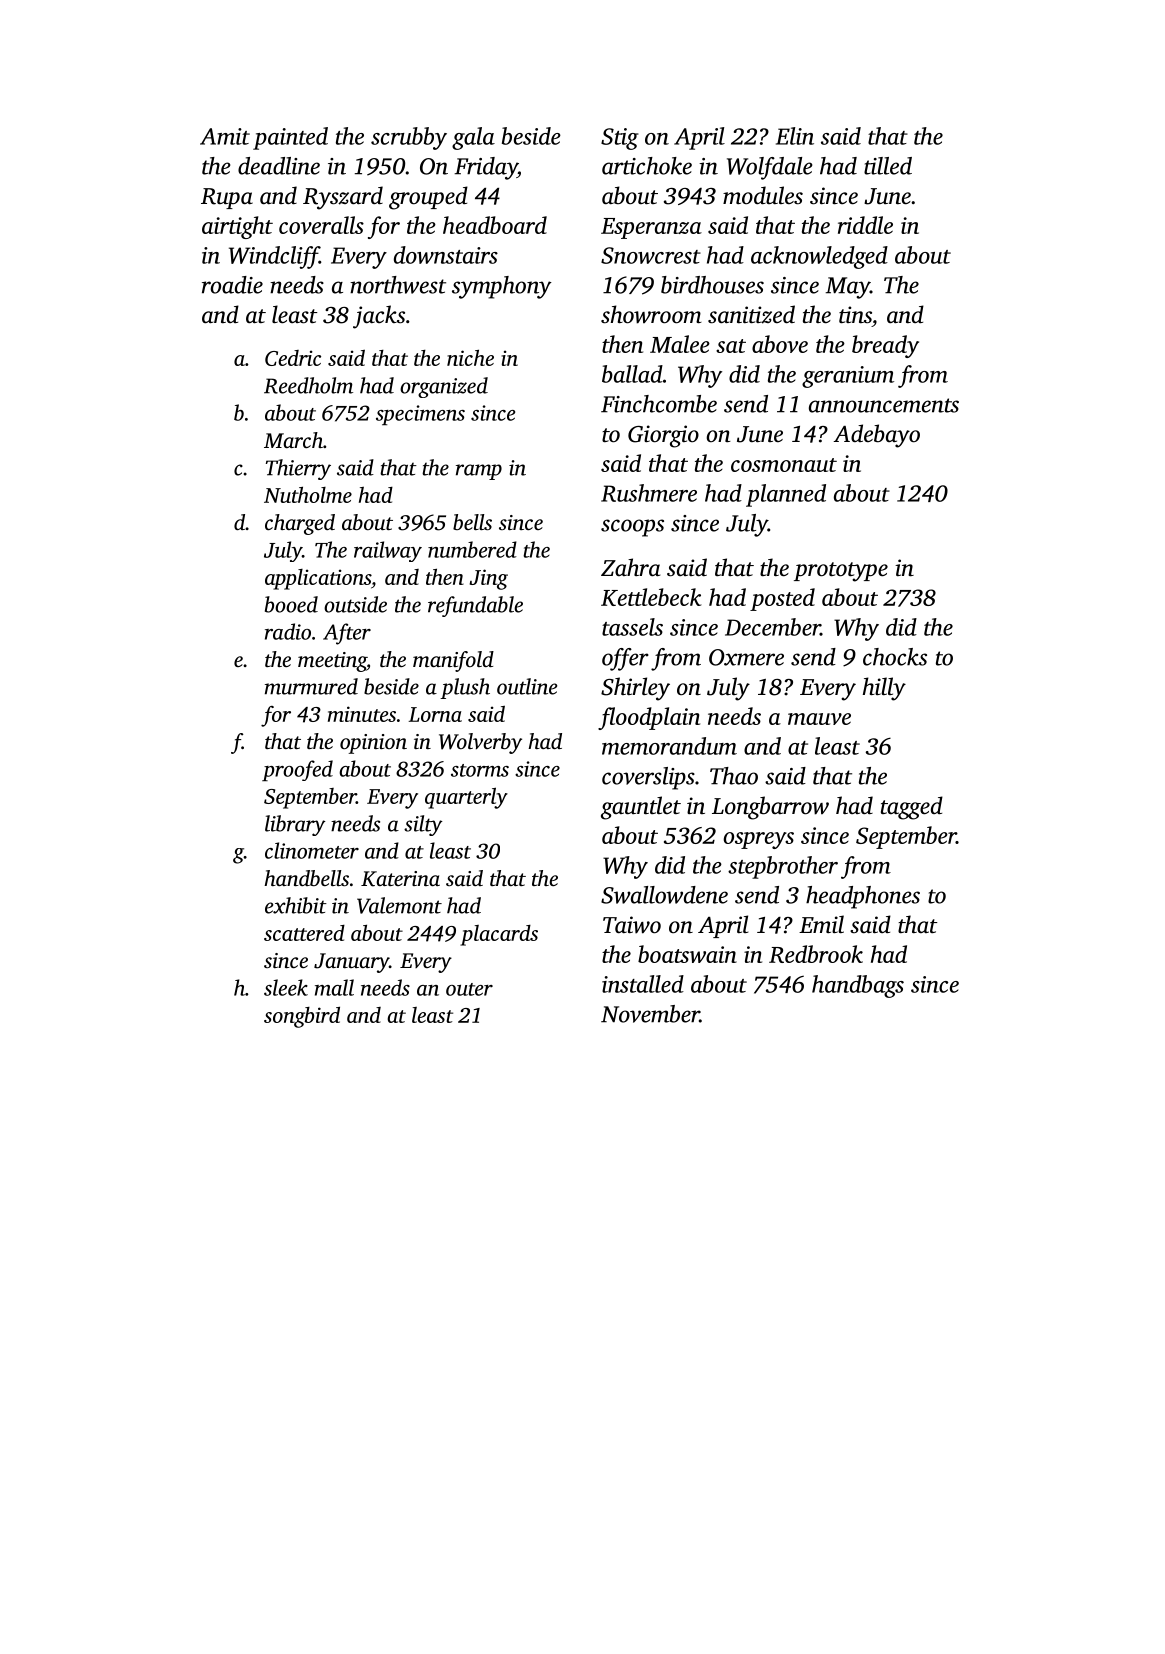 The width and height of the page is (1165, 1654). I want to click on headboard, so click(495, 225).
